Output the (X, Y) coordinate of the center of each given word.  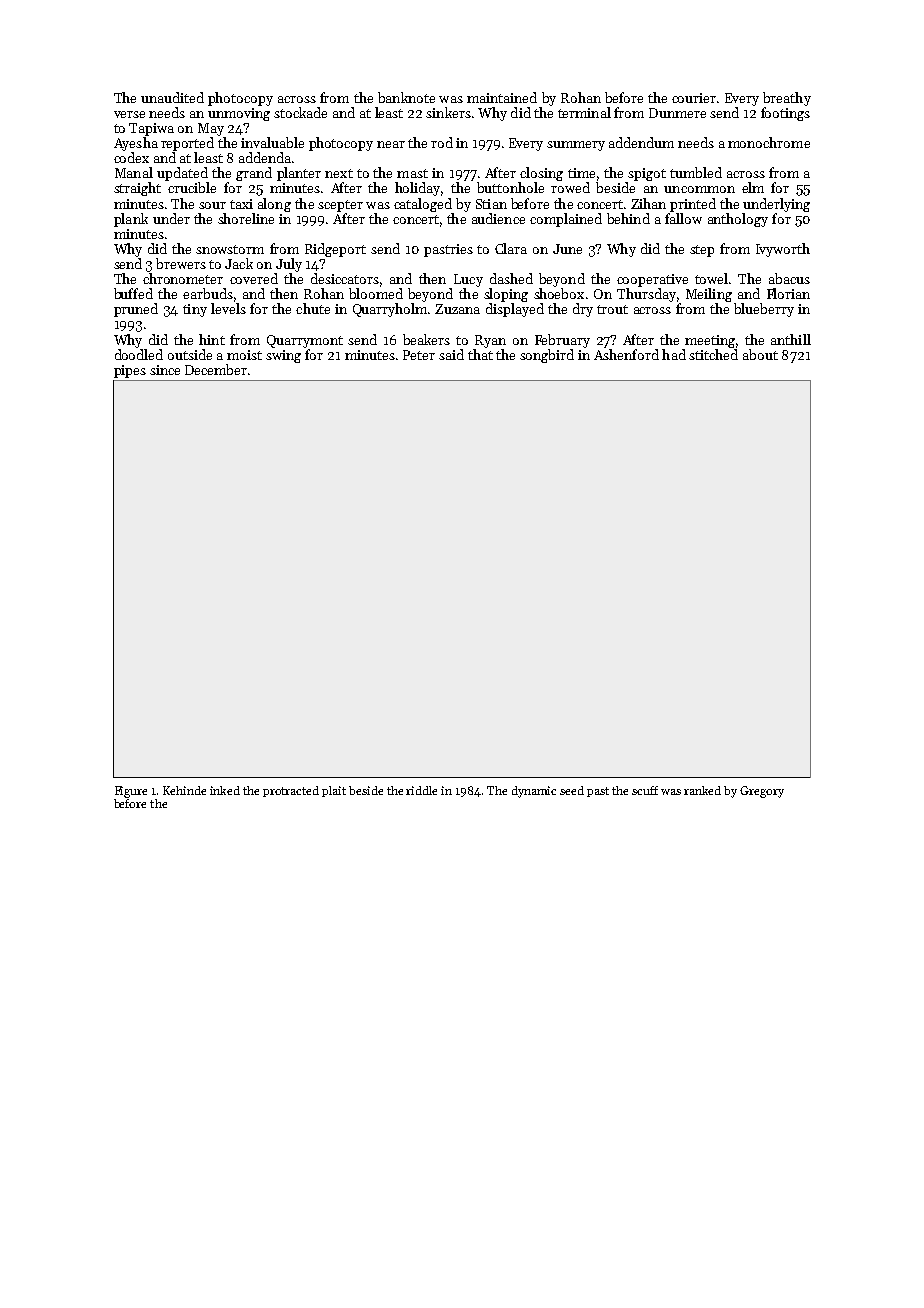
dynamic (534, 792)
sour (212, 205)
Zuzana (457, 309)
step (702, 251)
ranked (702, 790)
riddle (421, 790)
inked (225, 790)
